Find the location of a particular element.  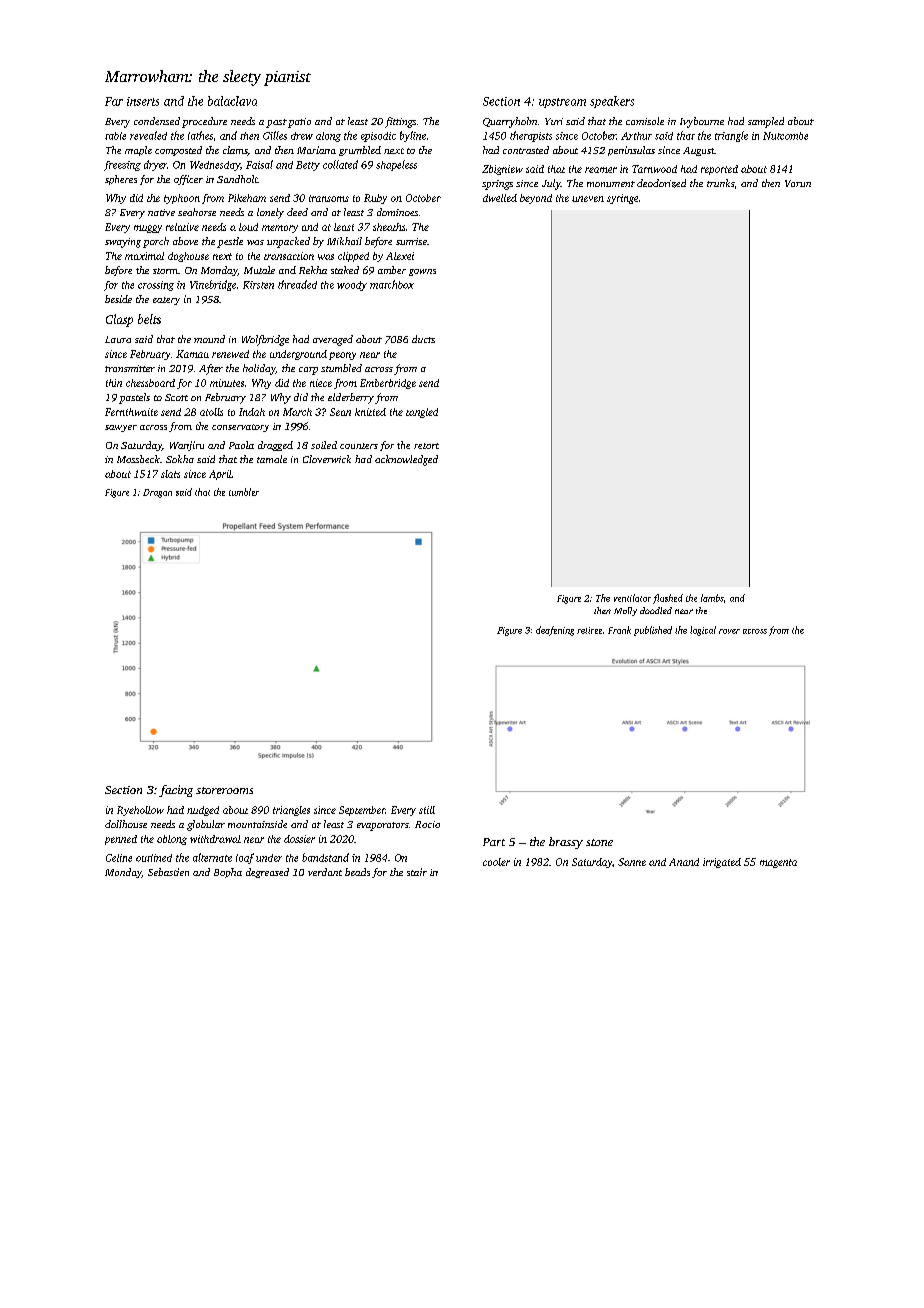

still is located at coordinates (427, 810).
